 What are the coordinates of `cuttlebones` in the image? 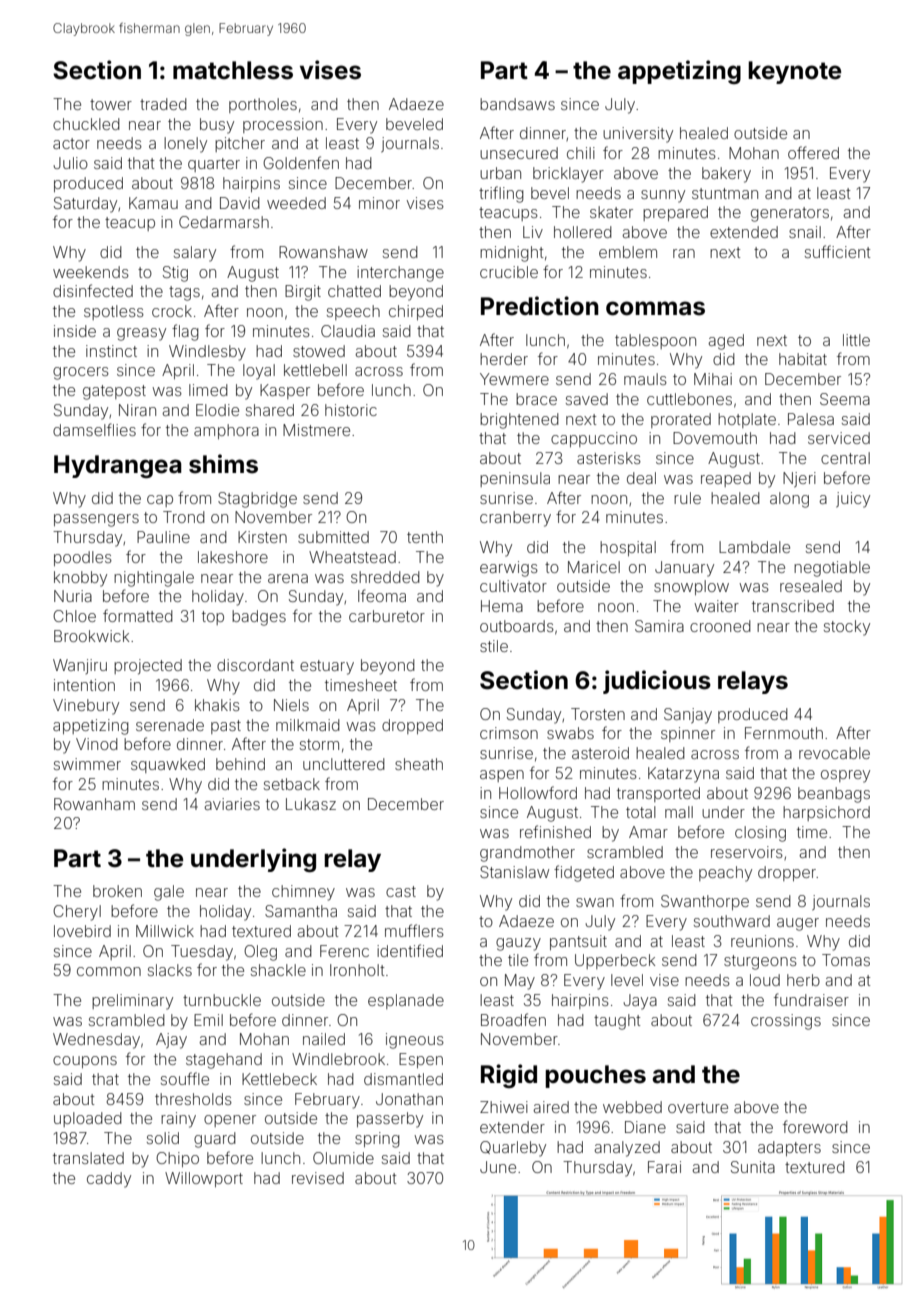 It's located at (689, 399).
